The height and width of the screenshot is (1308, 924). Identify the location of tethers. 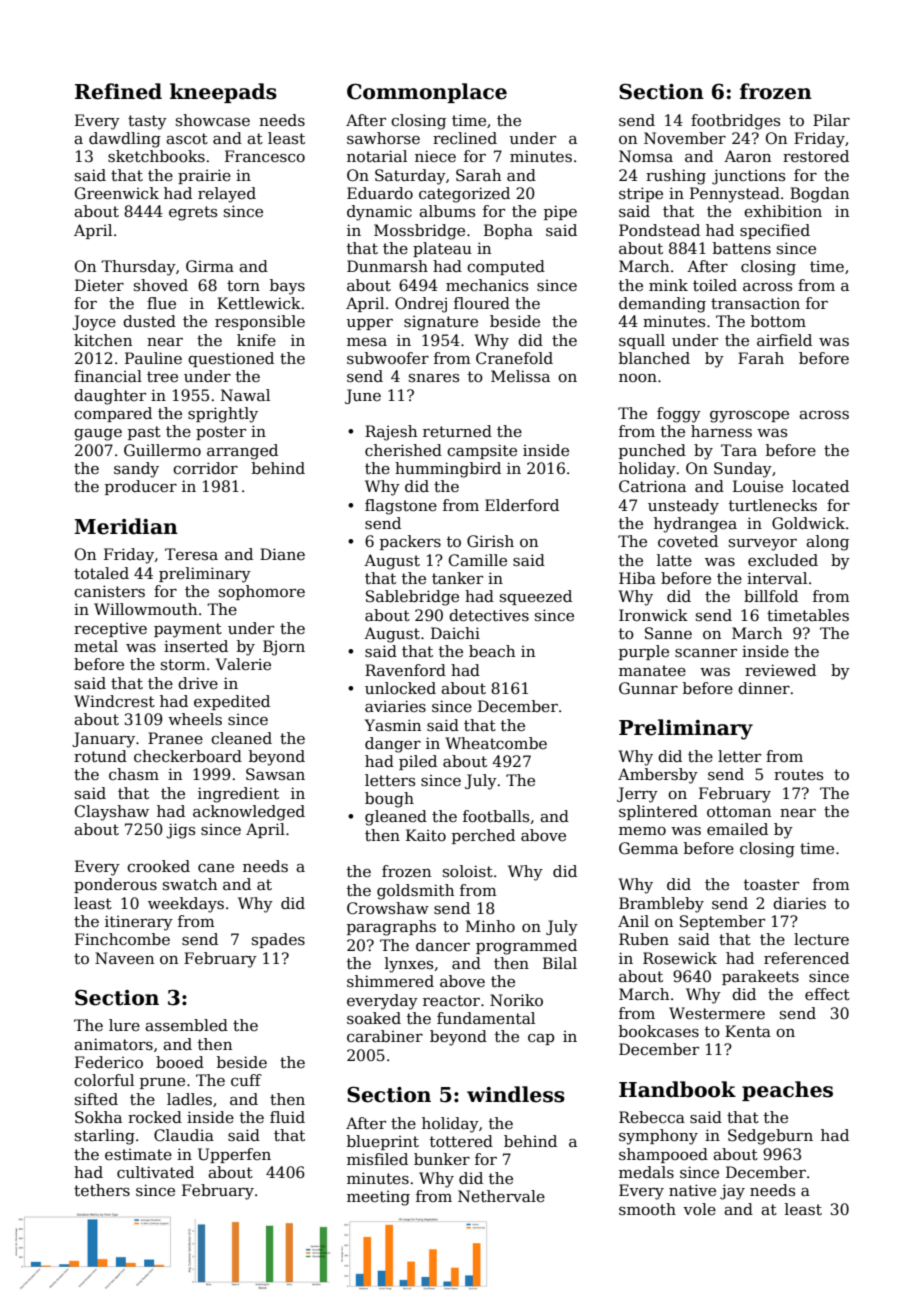
(102, 1190).
